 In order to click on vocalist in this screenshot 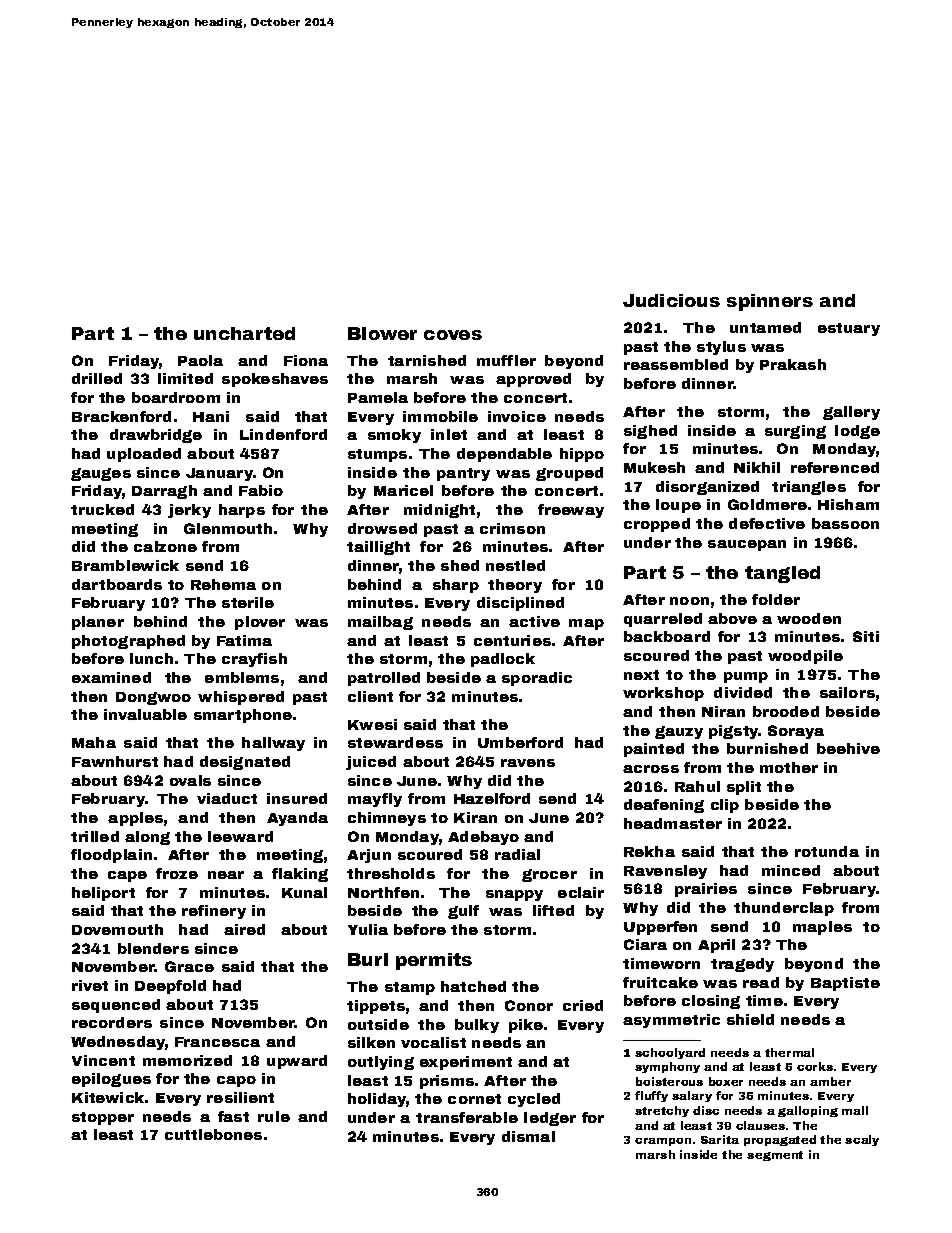, I will do `click(433, 1042)`.
